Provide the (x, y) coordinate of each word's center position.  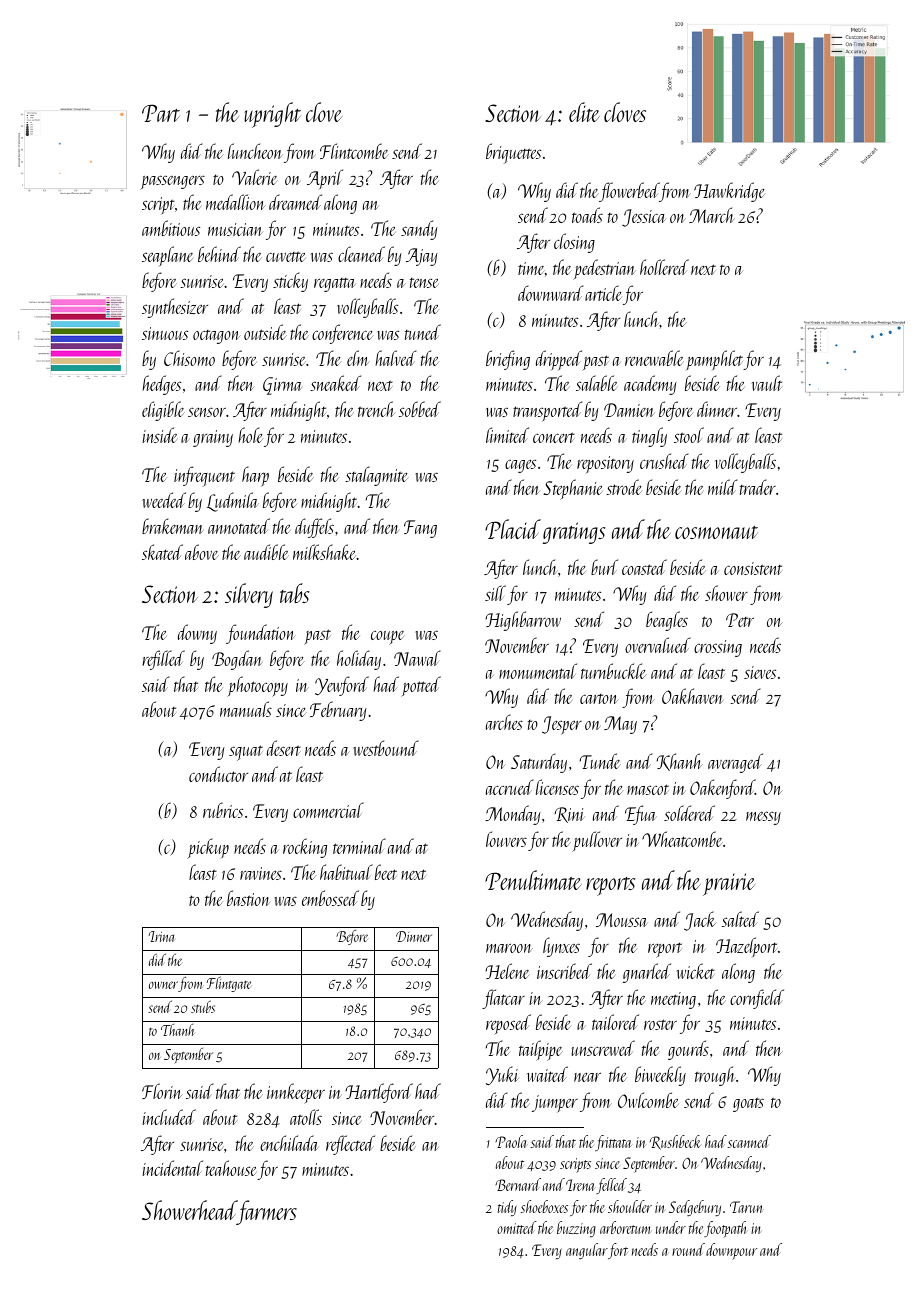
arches (504, 722)
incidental (172, 1168)
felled (611, 1186)
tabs (294, 593)
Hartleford (379, 1093)
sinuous (165, 333)
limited (507, 435)
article (603, 293)
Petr (740, 620)
